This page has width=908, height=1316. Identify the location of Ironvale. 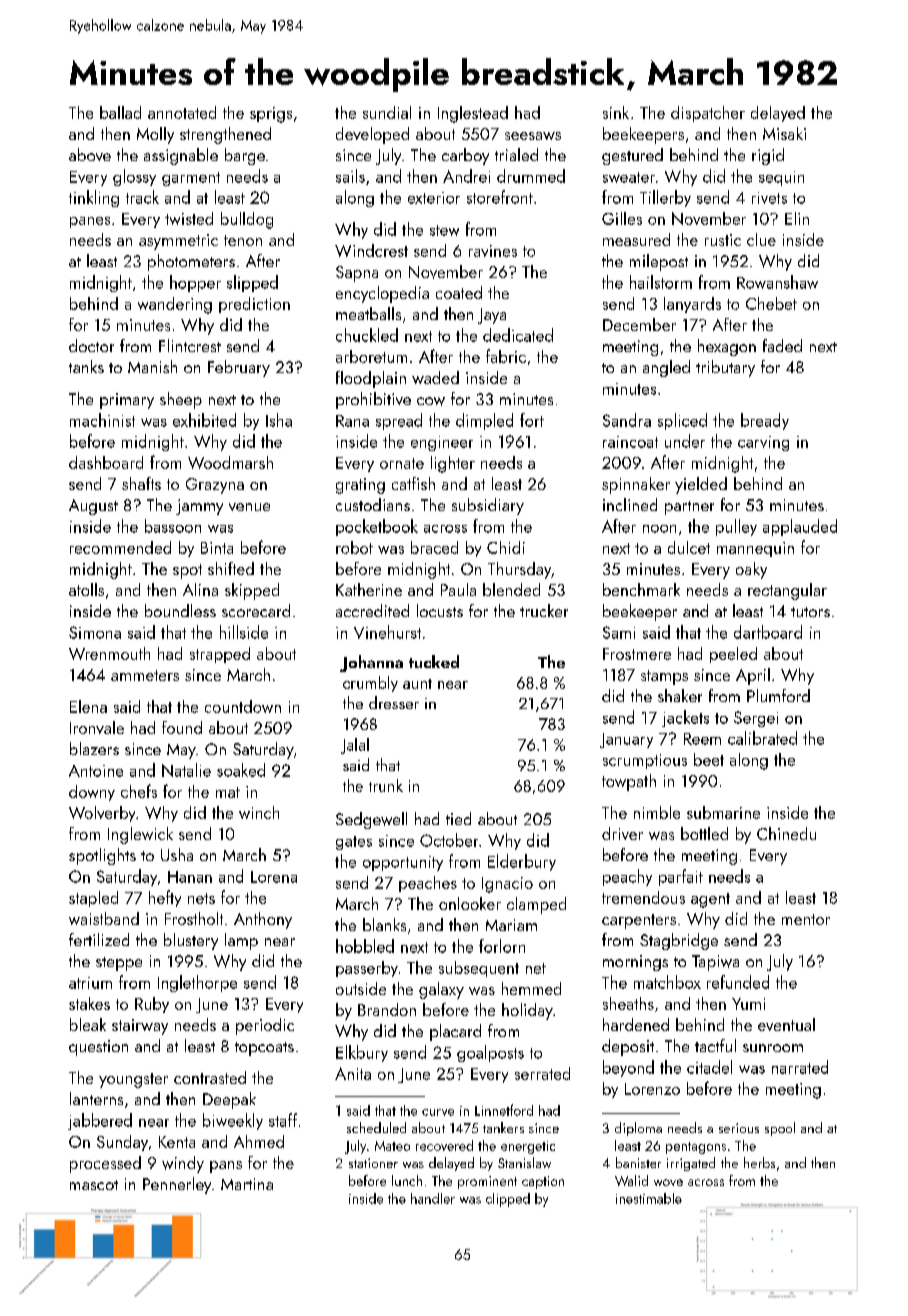
(97, 727).
